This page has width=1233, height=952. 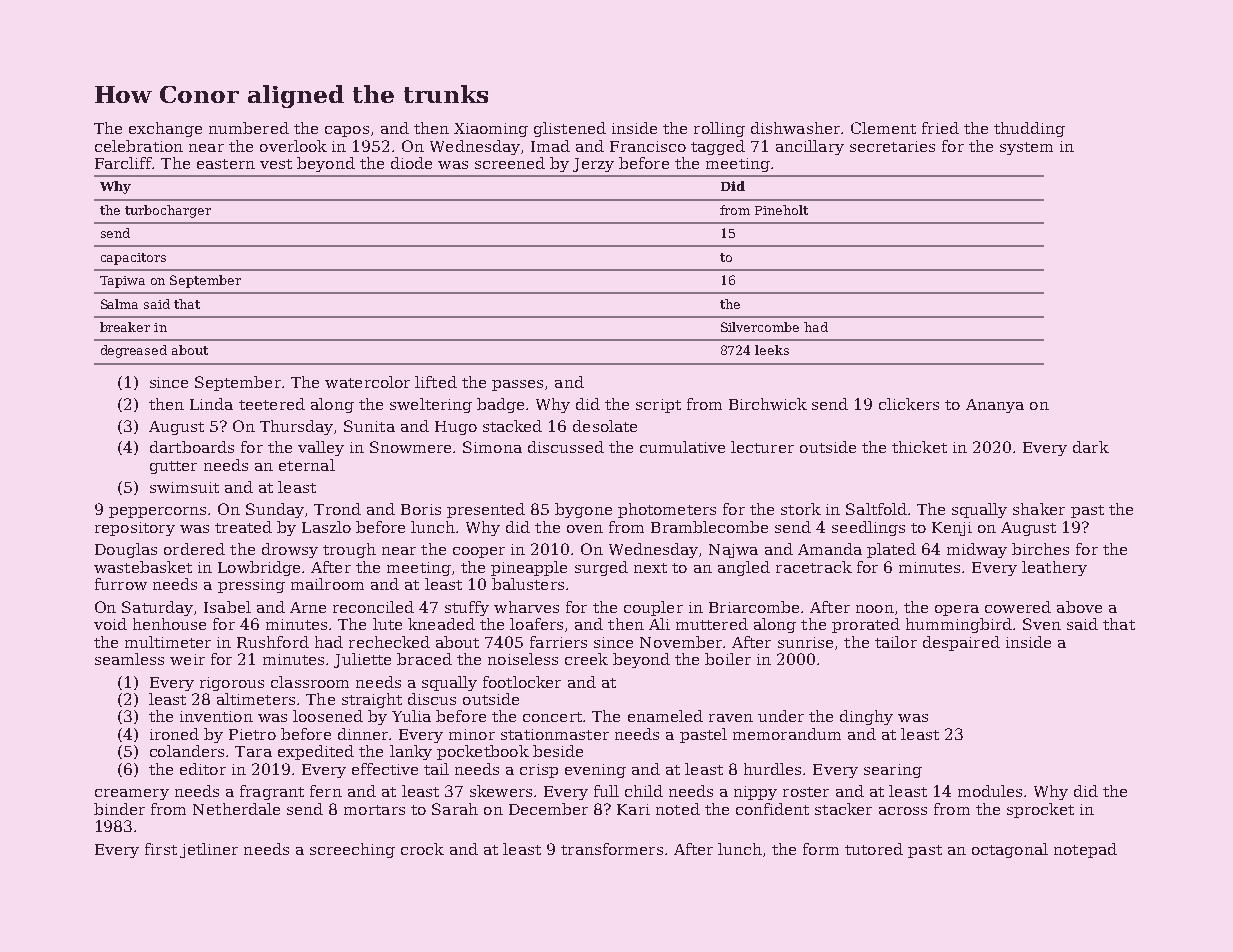 What do you see at coordinates (961, 643) in the page?
I see `despaired` at bounding box center [961, 643].
